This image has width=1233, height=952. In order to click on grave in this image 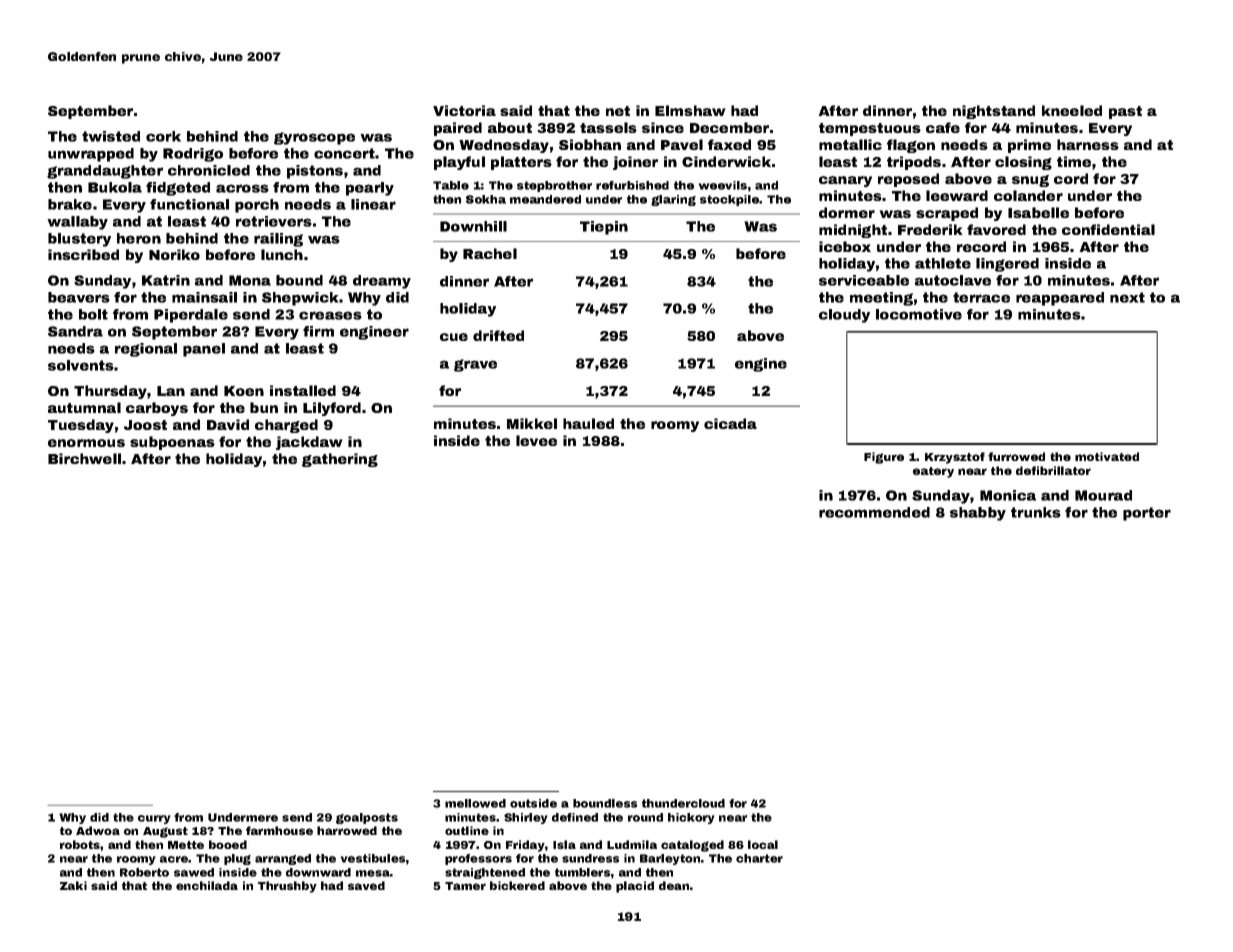, I will do `click(475, 365)`.
